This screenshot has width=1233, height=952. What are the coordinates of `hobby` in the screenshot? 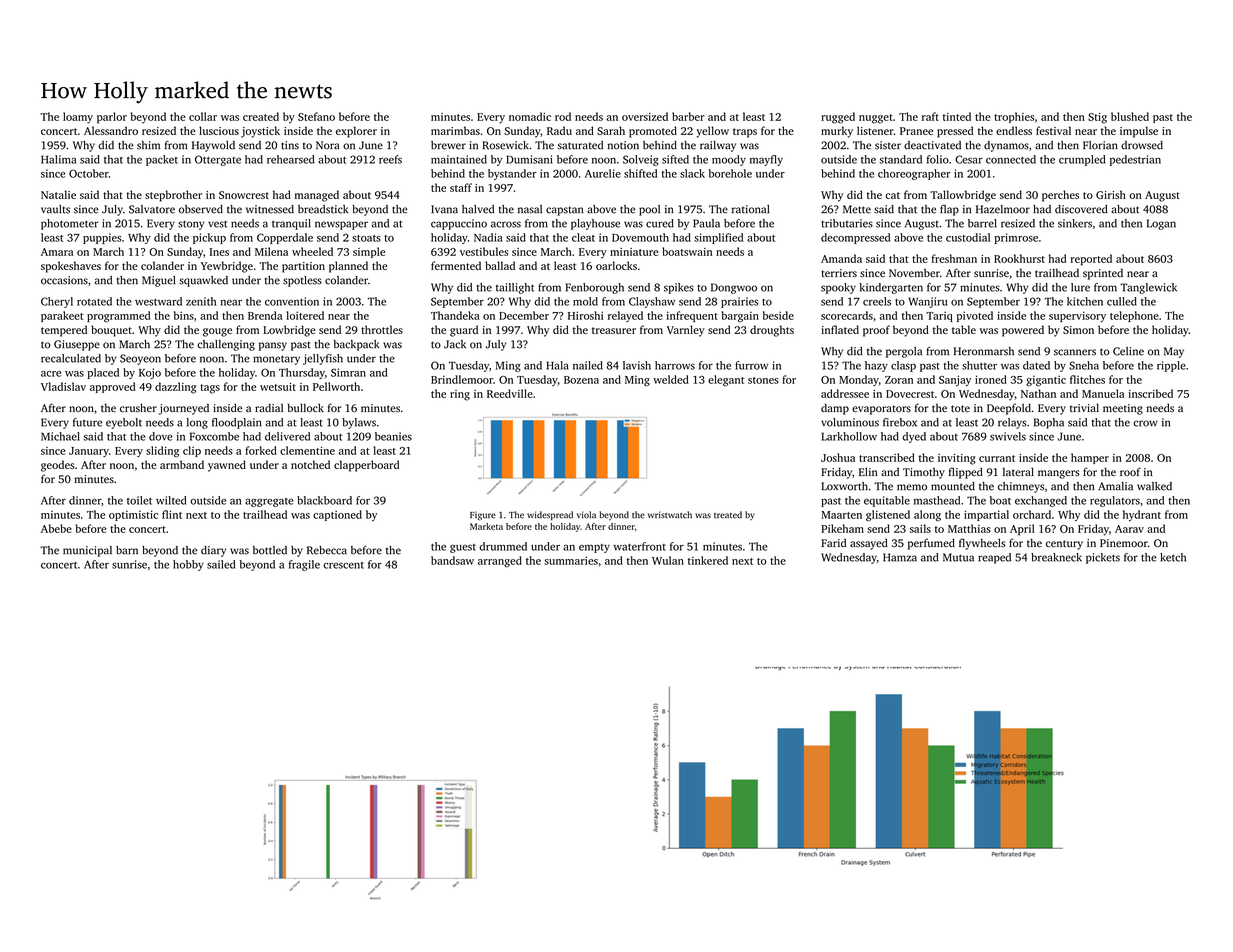 It's located at (188, 565).
